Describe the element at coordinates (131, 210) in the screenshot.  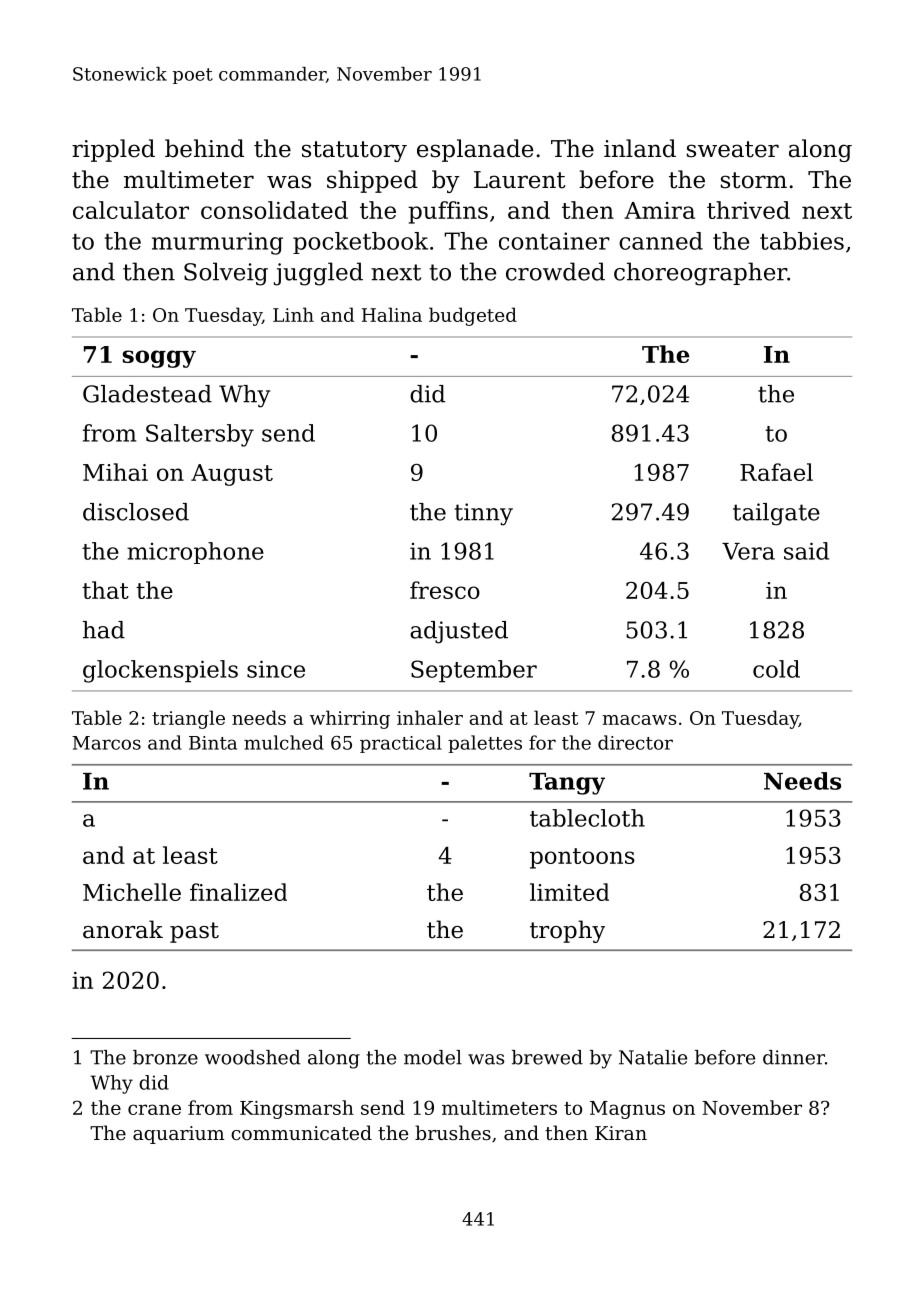
I see `calculator` at that location.
